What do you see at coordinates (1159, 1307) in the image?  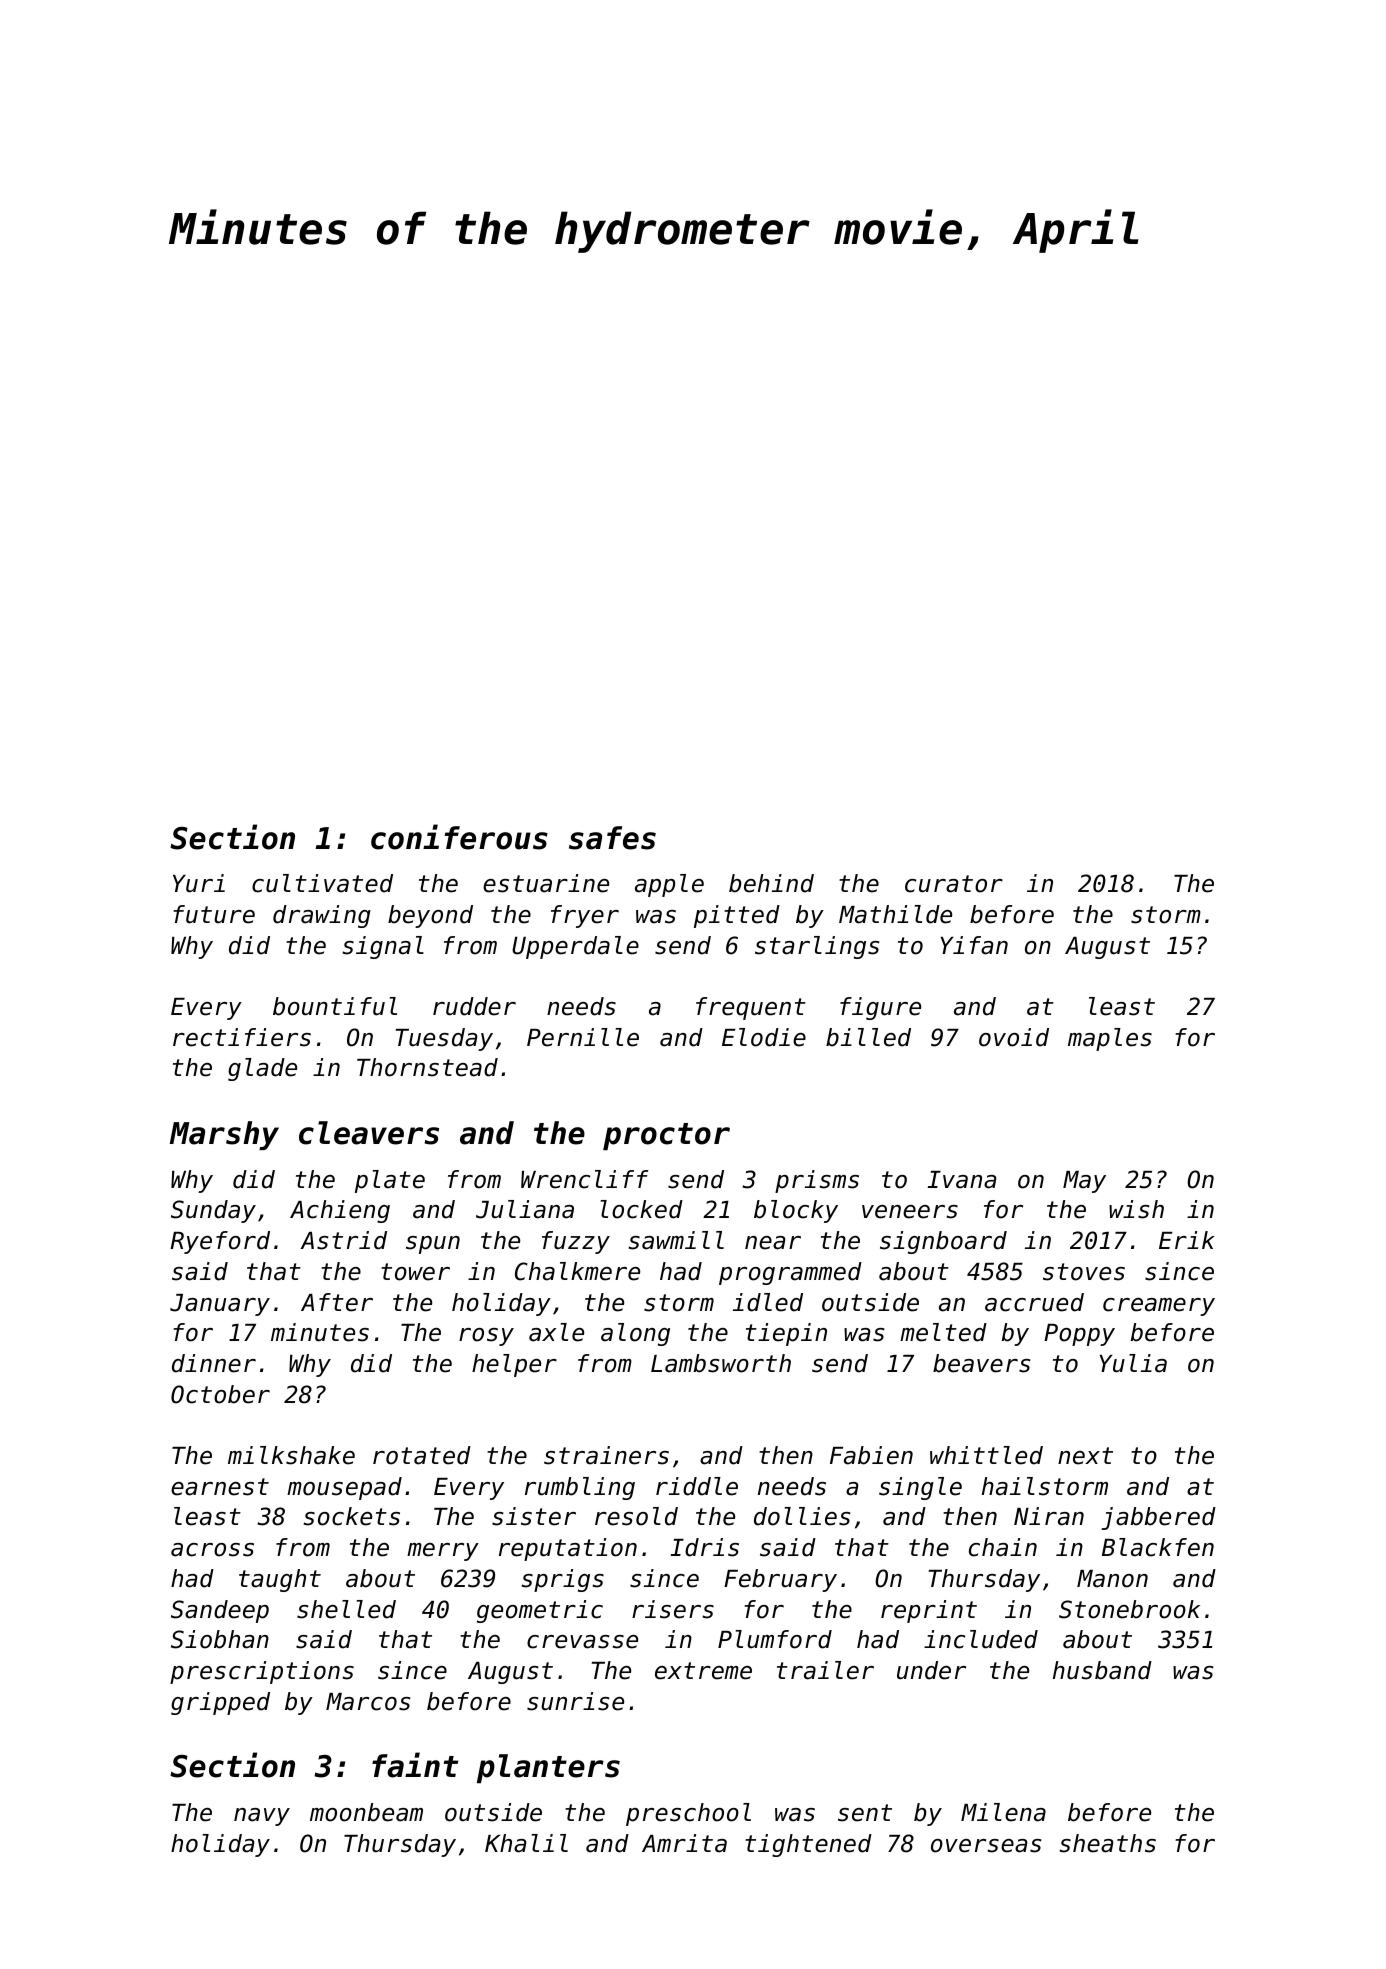 I see `creamery` at bounding box center [1159, 1307].
